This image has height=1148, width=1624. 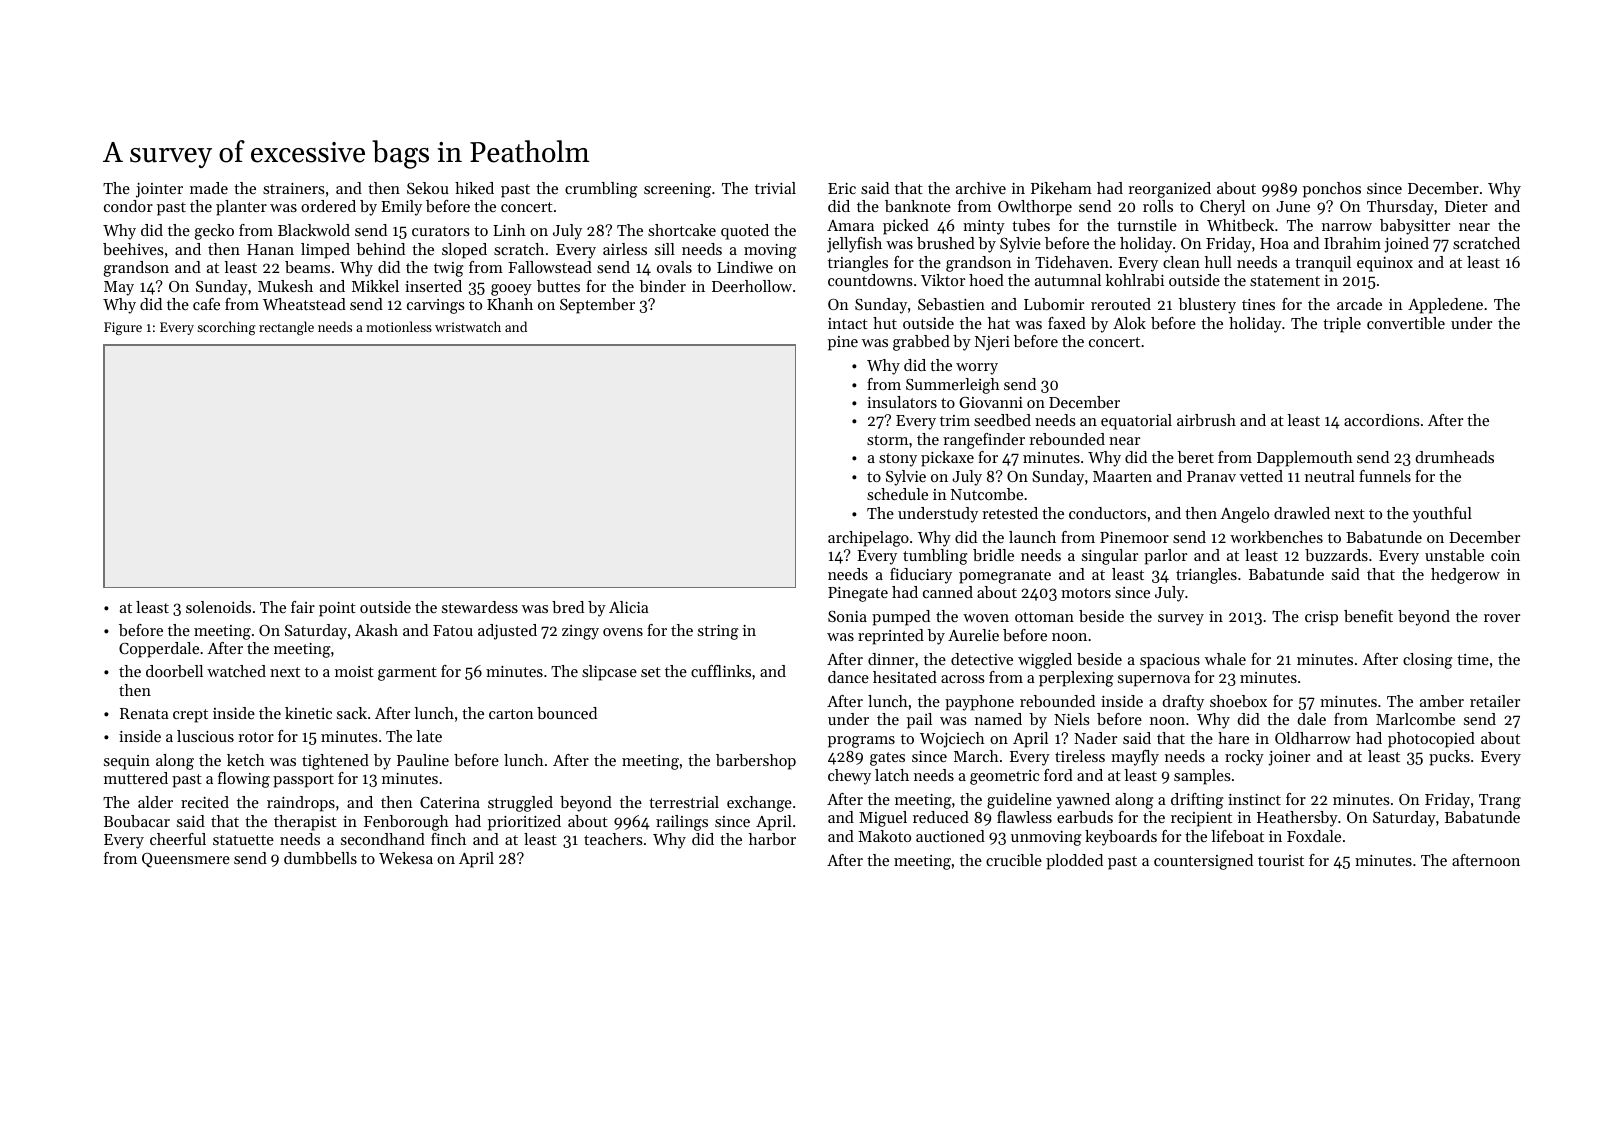 What do you see at coordinates (597, 306) in the image?
I see `September` at bounding box center [597, 306].
